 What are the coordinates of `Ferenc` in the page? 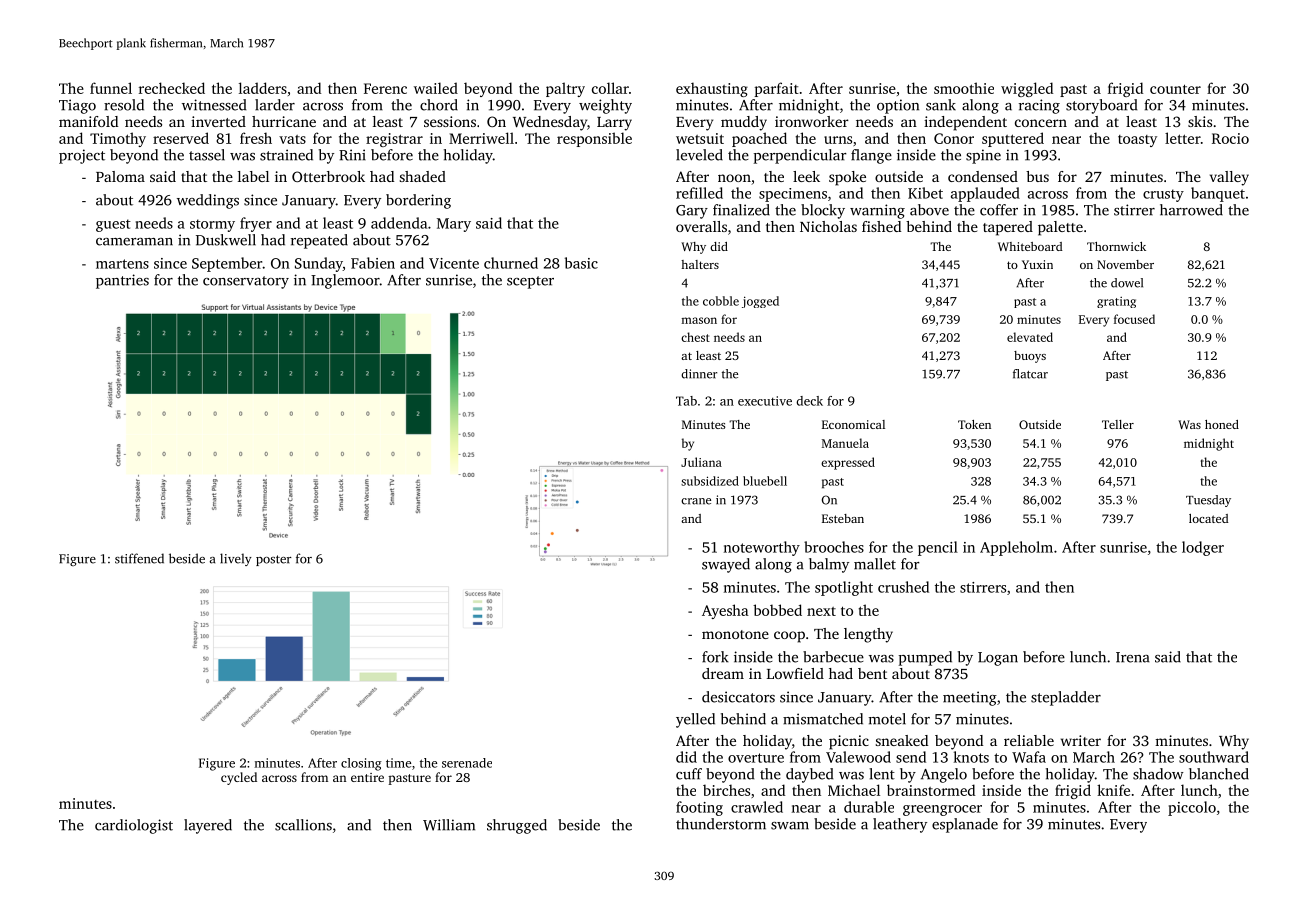 It's located at (385, 88).
